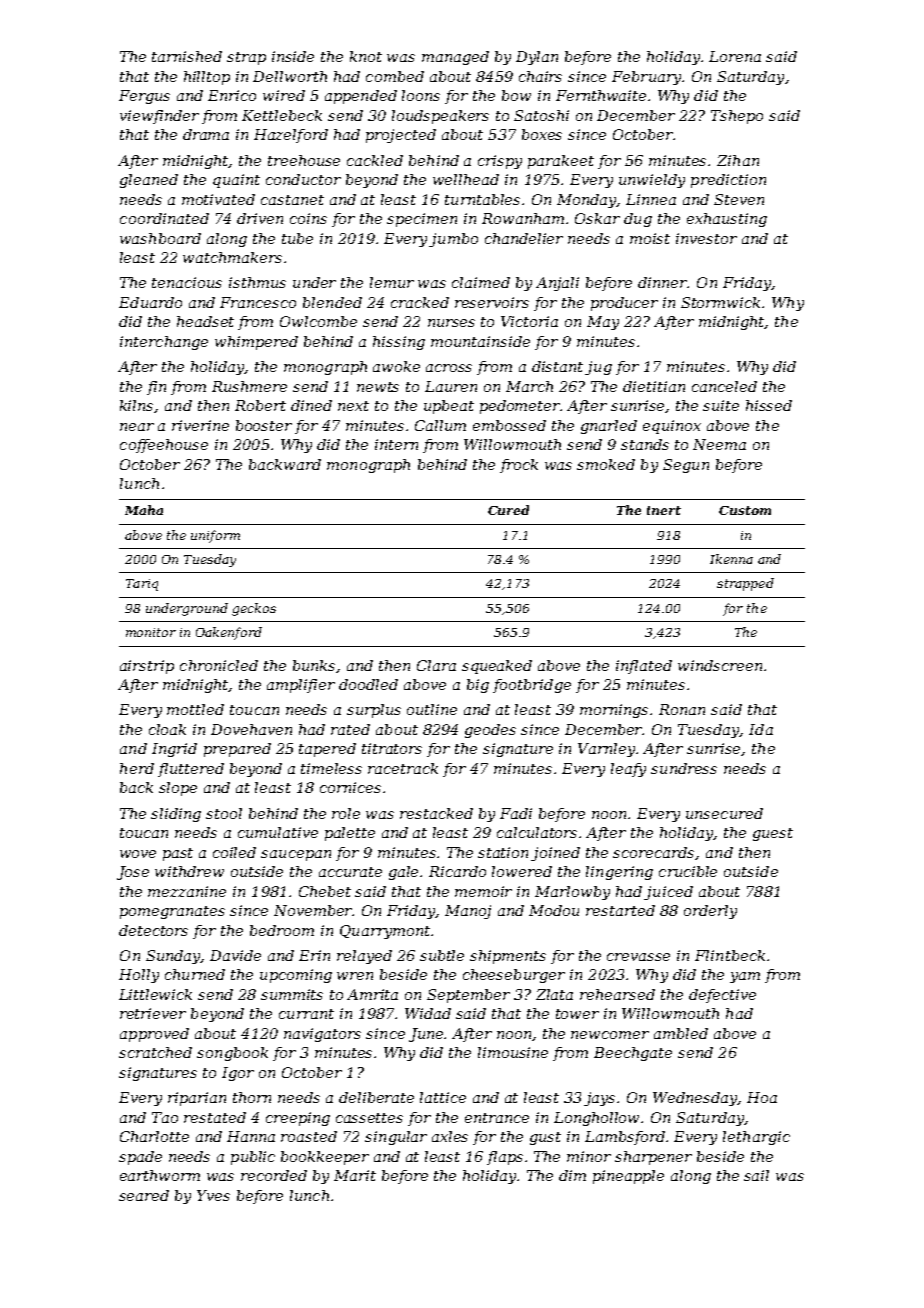 The height and width of the screenshot is (1308, 924). Describe the element at coordinates (617, 994) in the screenshot. I see `rehearsed` at that location.
